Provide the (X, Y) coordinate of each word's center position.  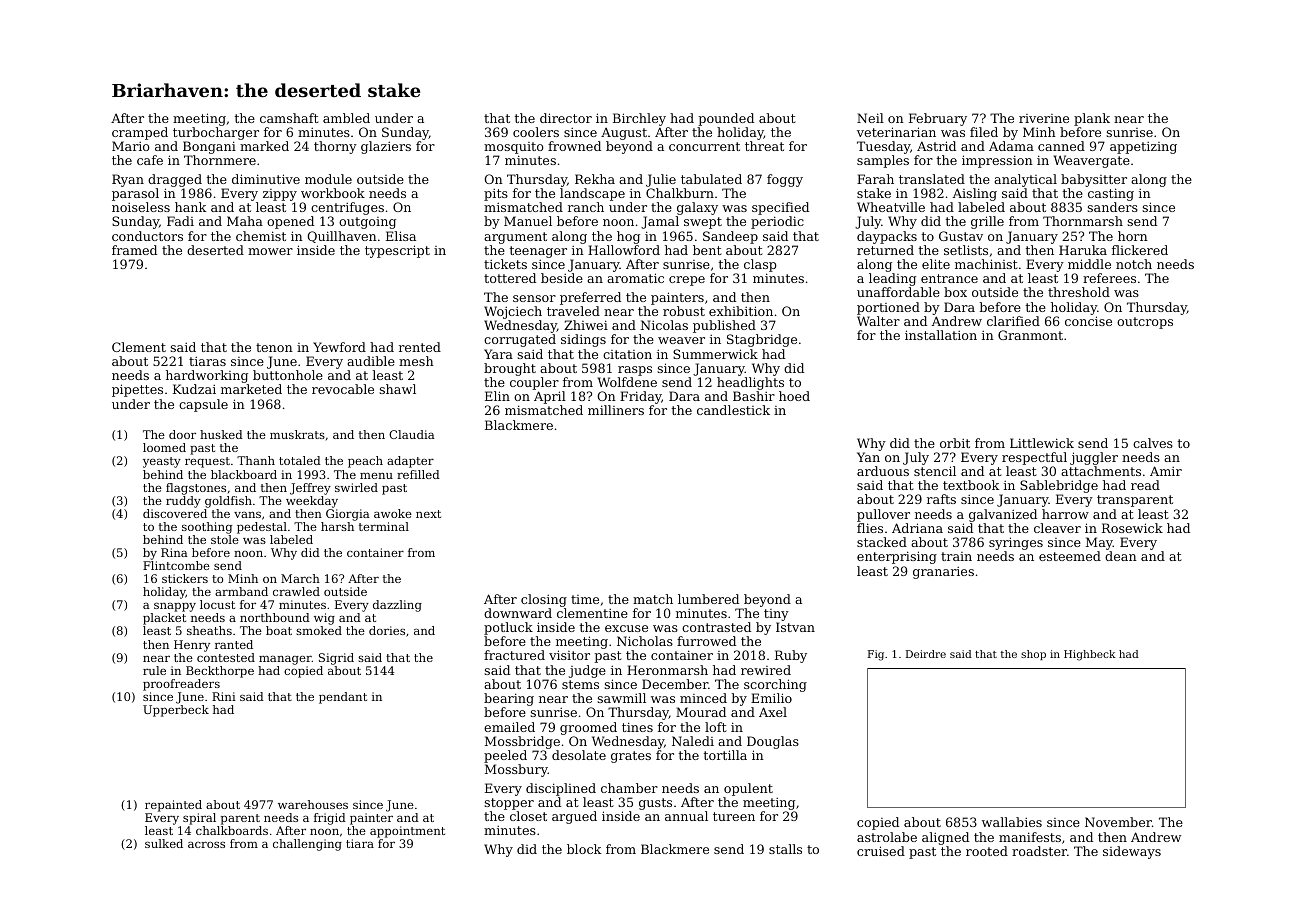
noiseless (141, 207)
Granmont (1030, 335)
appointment (407, 832)
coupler (534, 383)
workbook (333, 193)
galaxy (697, 208)
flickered (1140, 250)
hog (628, 237)
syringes (1016, 543)
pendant (343, 698)
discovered (175, 513)
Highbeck (1090, 655)
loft (716, 727)
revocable (343, 389)
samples (883, 161)
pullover (883, 515)
